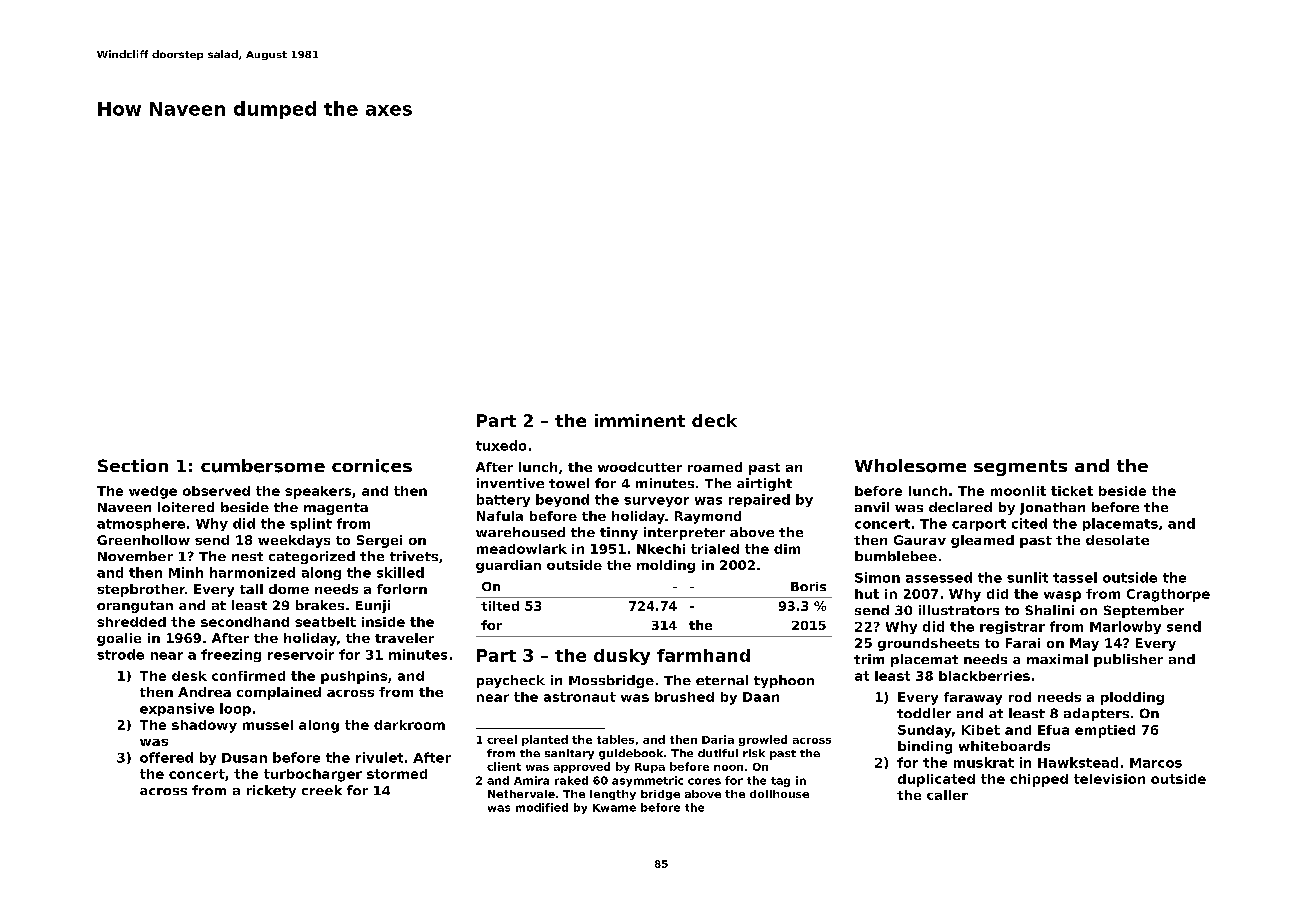 The height and width of the screenshot is (924, 1308). Describe the element at coordinates (133, 465) in the screenshot. I see `Section` at that location.
